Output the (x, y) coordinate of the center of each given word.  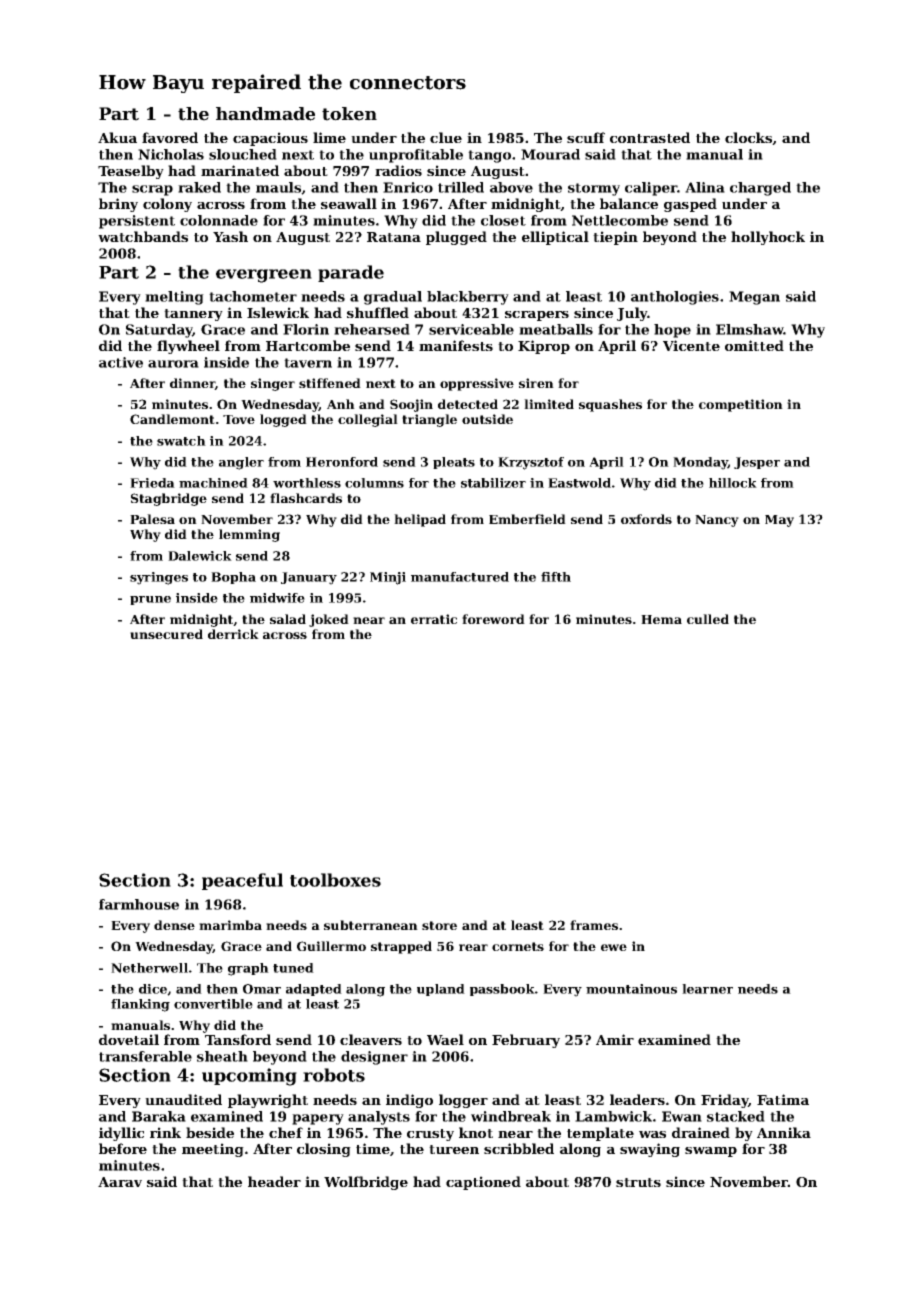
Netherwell (149, 968)
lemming (249, 535)
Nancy (717, 521)
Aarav (120, 1182)
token (349, 114)
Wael (445, 1039)
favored (170, 137)
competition (741, 405)
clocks (749, 138)
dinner (193, 384)
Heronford (342, 462)
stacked (736, 1116)
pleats (454, 463)
